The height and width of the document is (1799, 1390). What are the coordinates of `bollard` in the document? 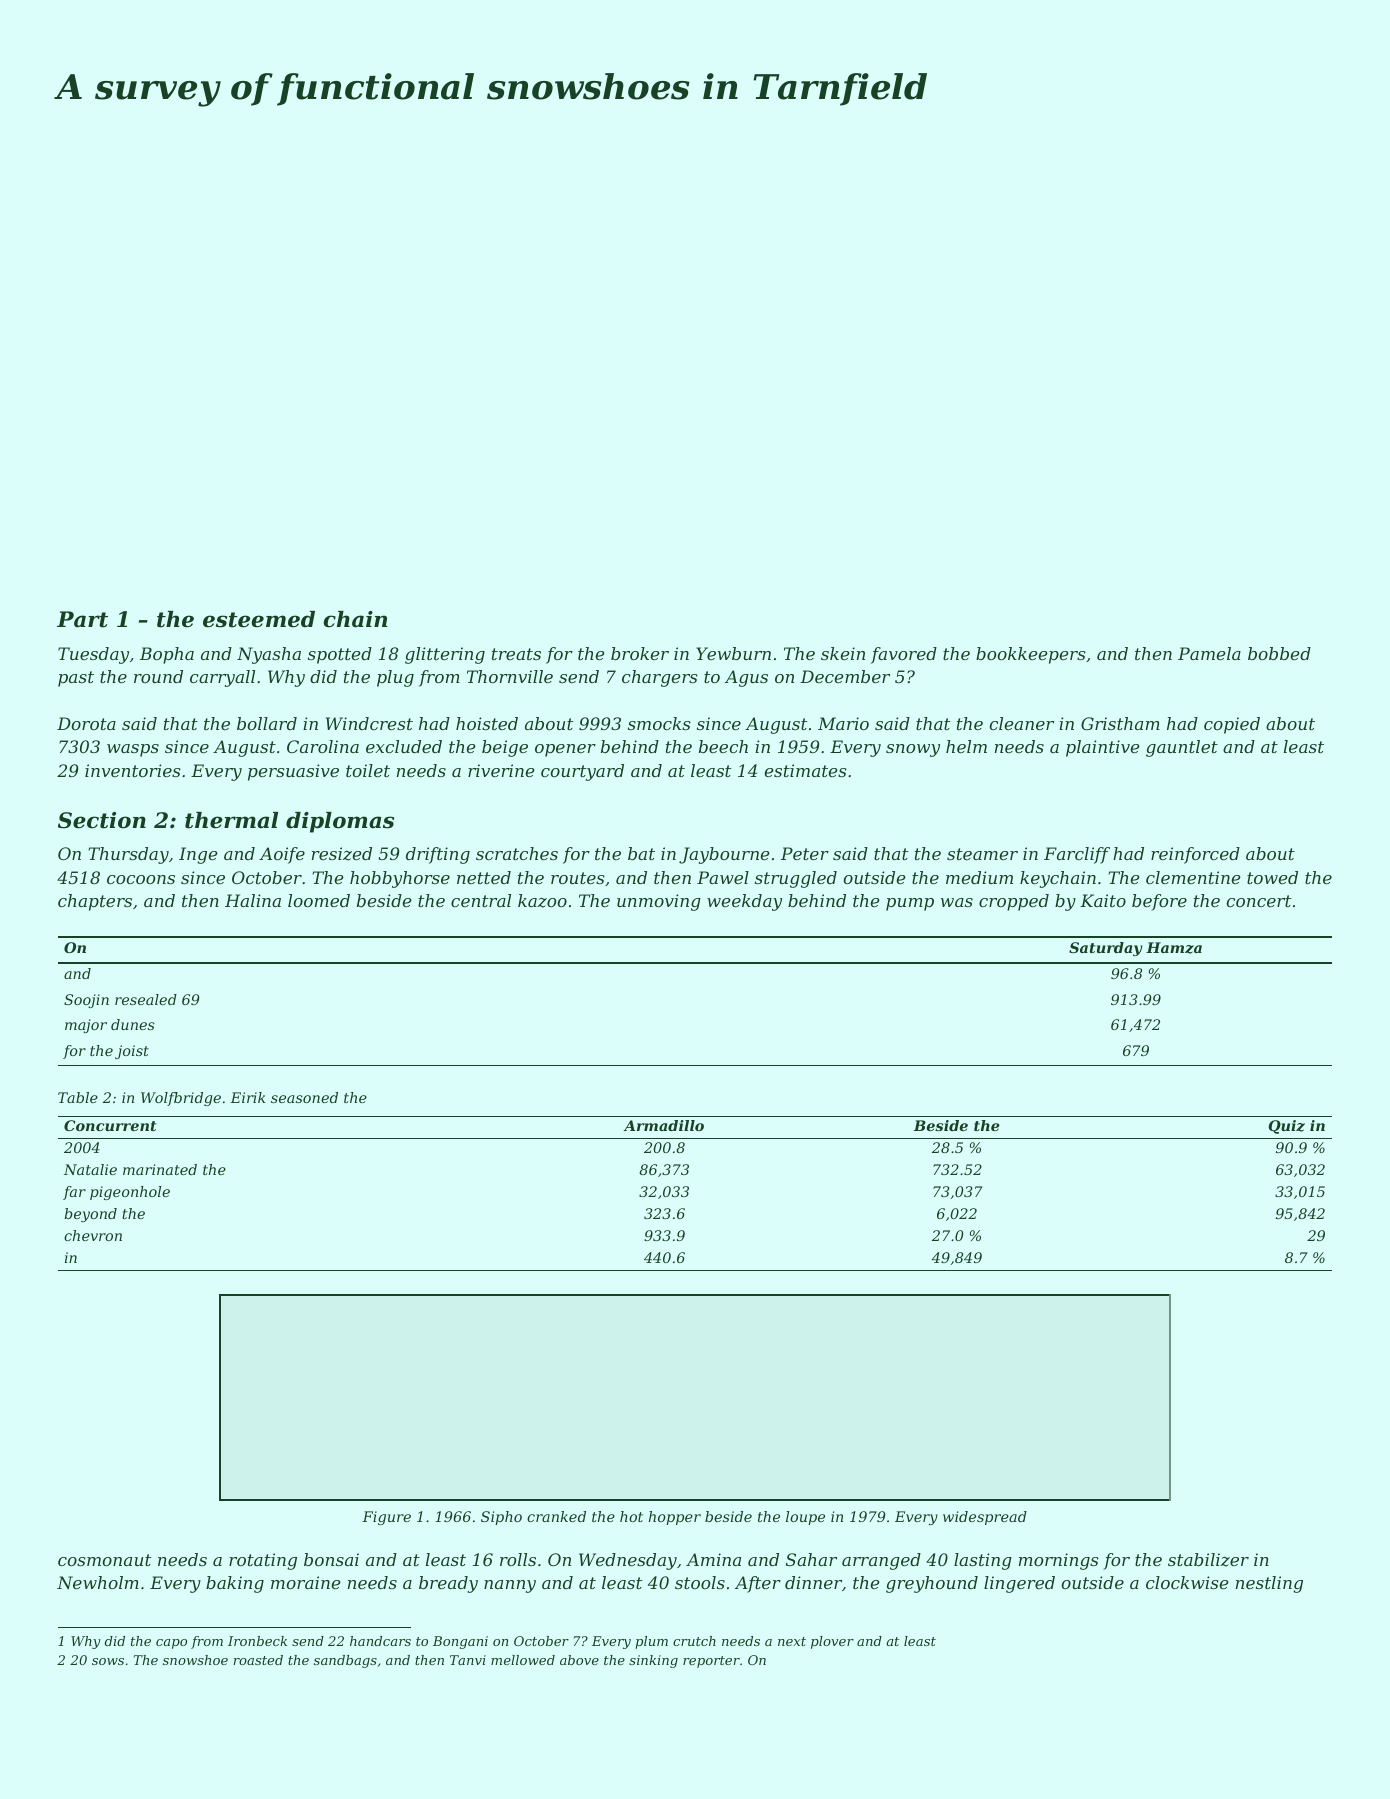 It's located at (267, 723).
